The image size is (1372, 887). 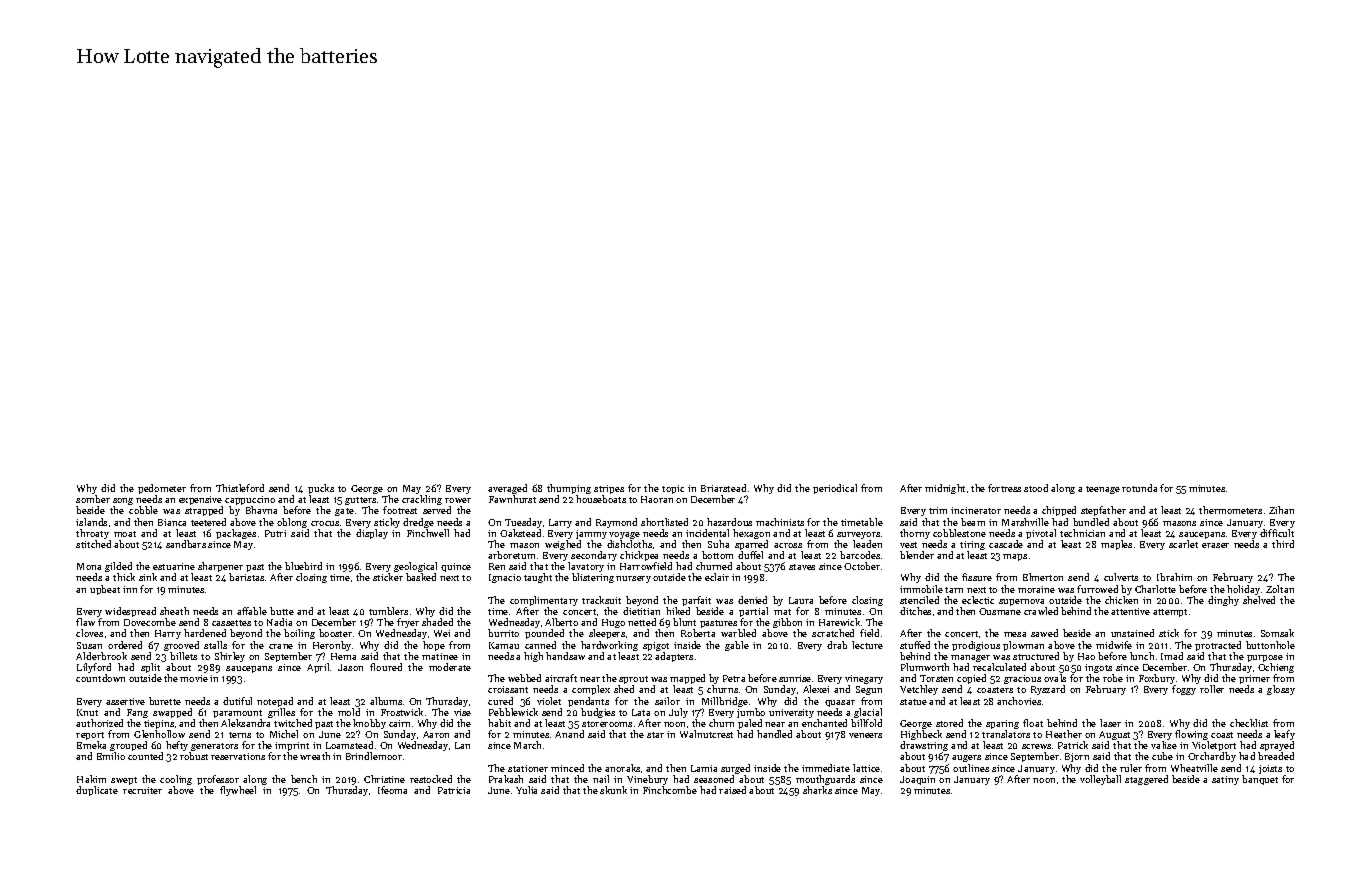 I want to click on complimentary, so click(x=544, y=601).
